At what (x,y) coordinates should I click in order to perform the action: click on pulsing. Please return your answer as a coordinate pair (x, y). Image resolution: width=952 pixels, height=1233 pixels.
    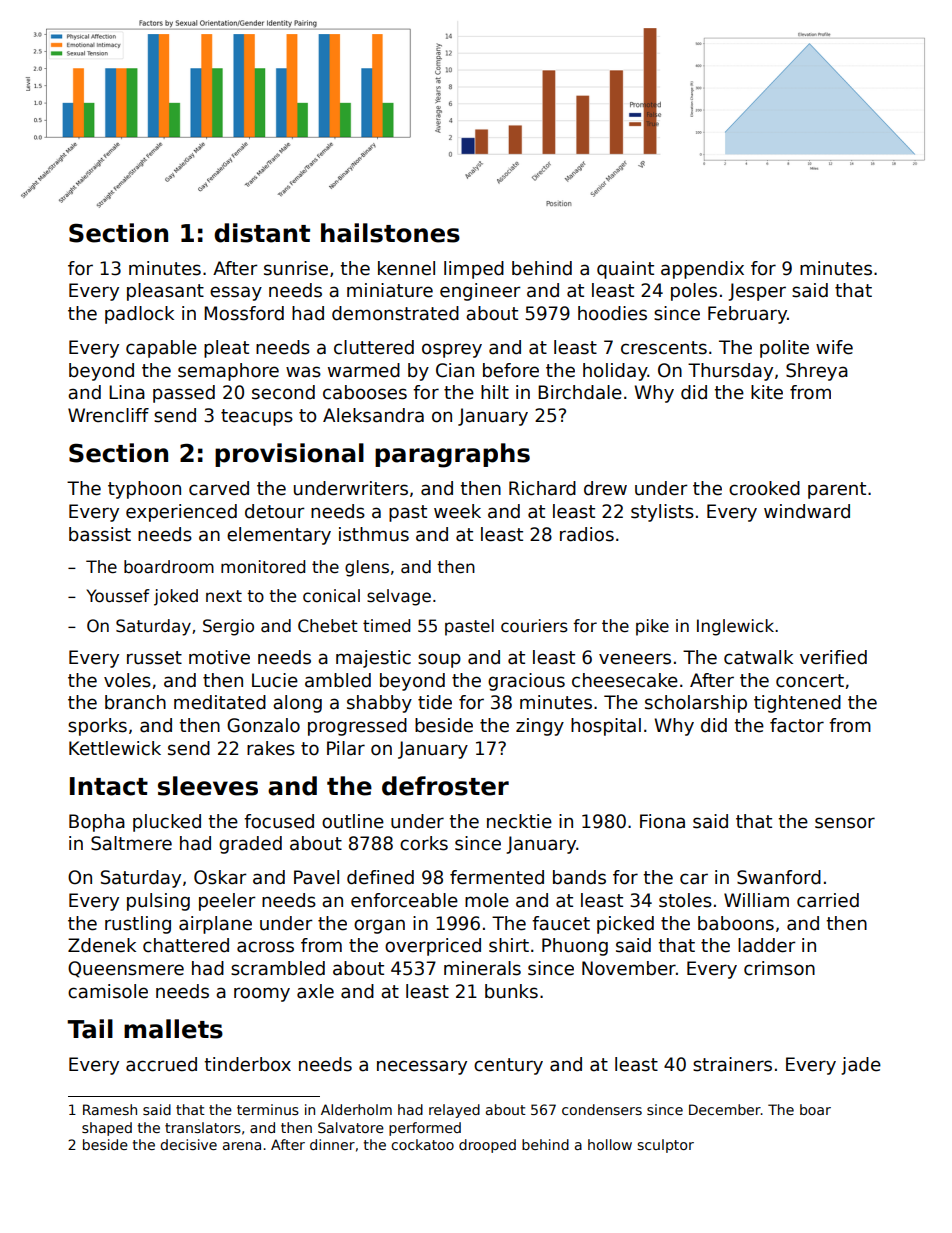
    Looking at the image, I should click on (158, 902).
